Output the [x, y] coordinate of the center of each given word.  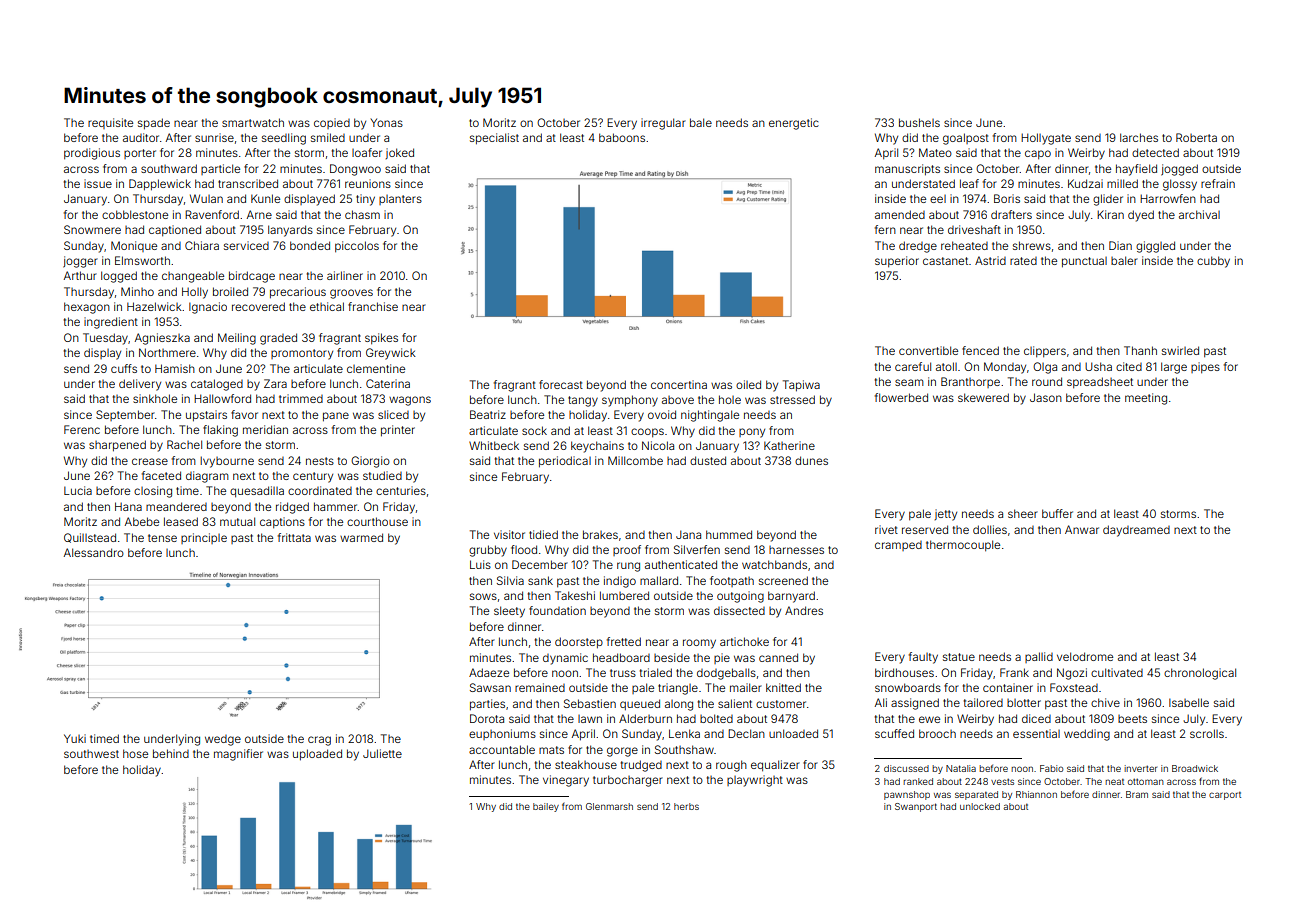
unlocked [980, 806]
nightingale [710, 416]
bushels [919, 122]
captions [282, 523]
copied [332, 123]
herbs [686, 806]
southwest [91, 754]
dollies [990, 529]
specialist [494, 139]
